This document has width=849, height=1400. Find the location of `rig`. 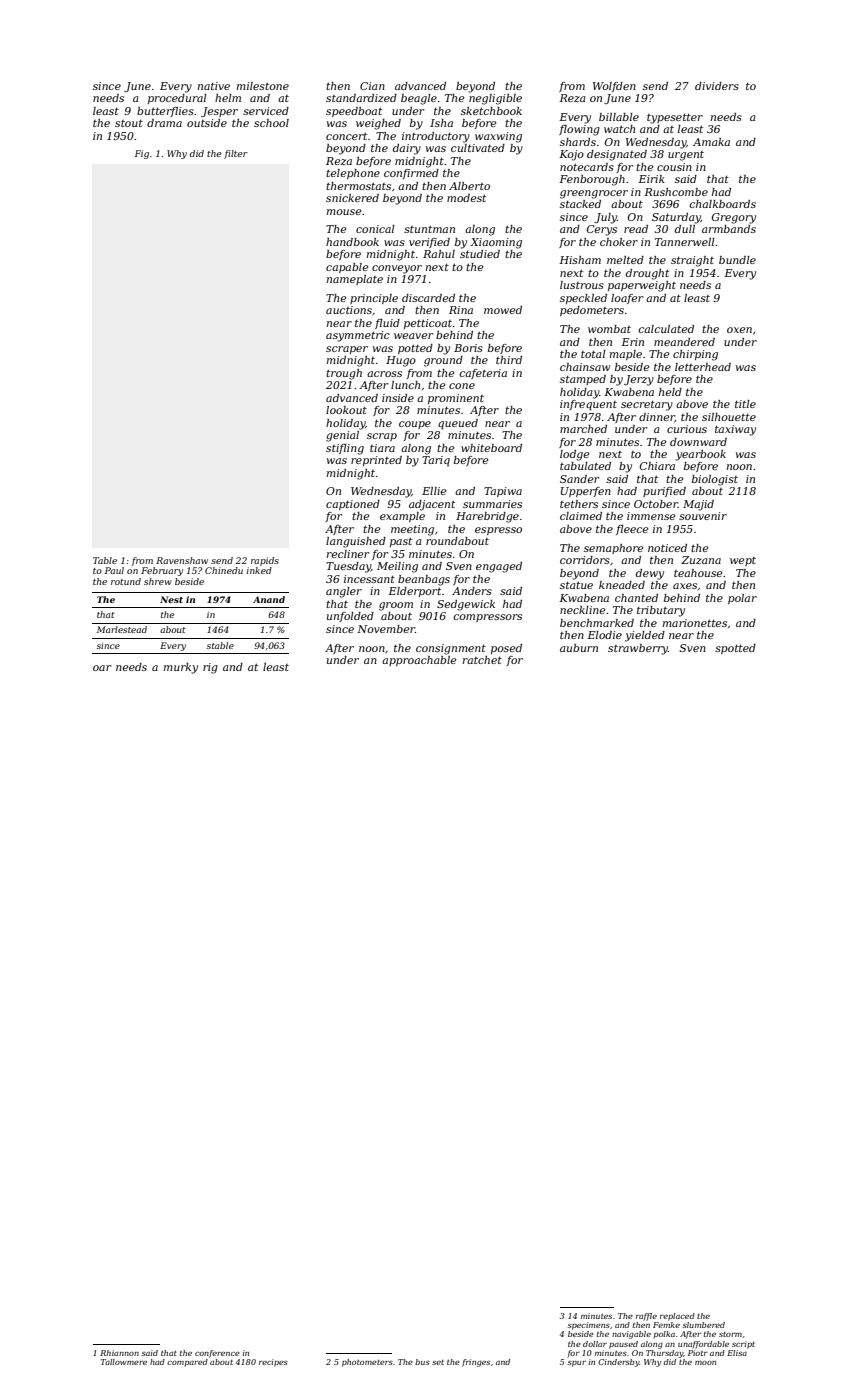

rig is located at coordinates (210, 668).
